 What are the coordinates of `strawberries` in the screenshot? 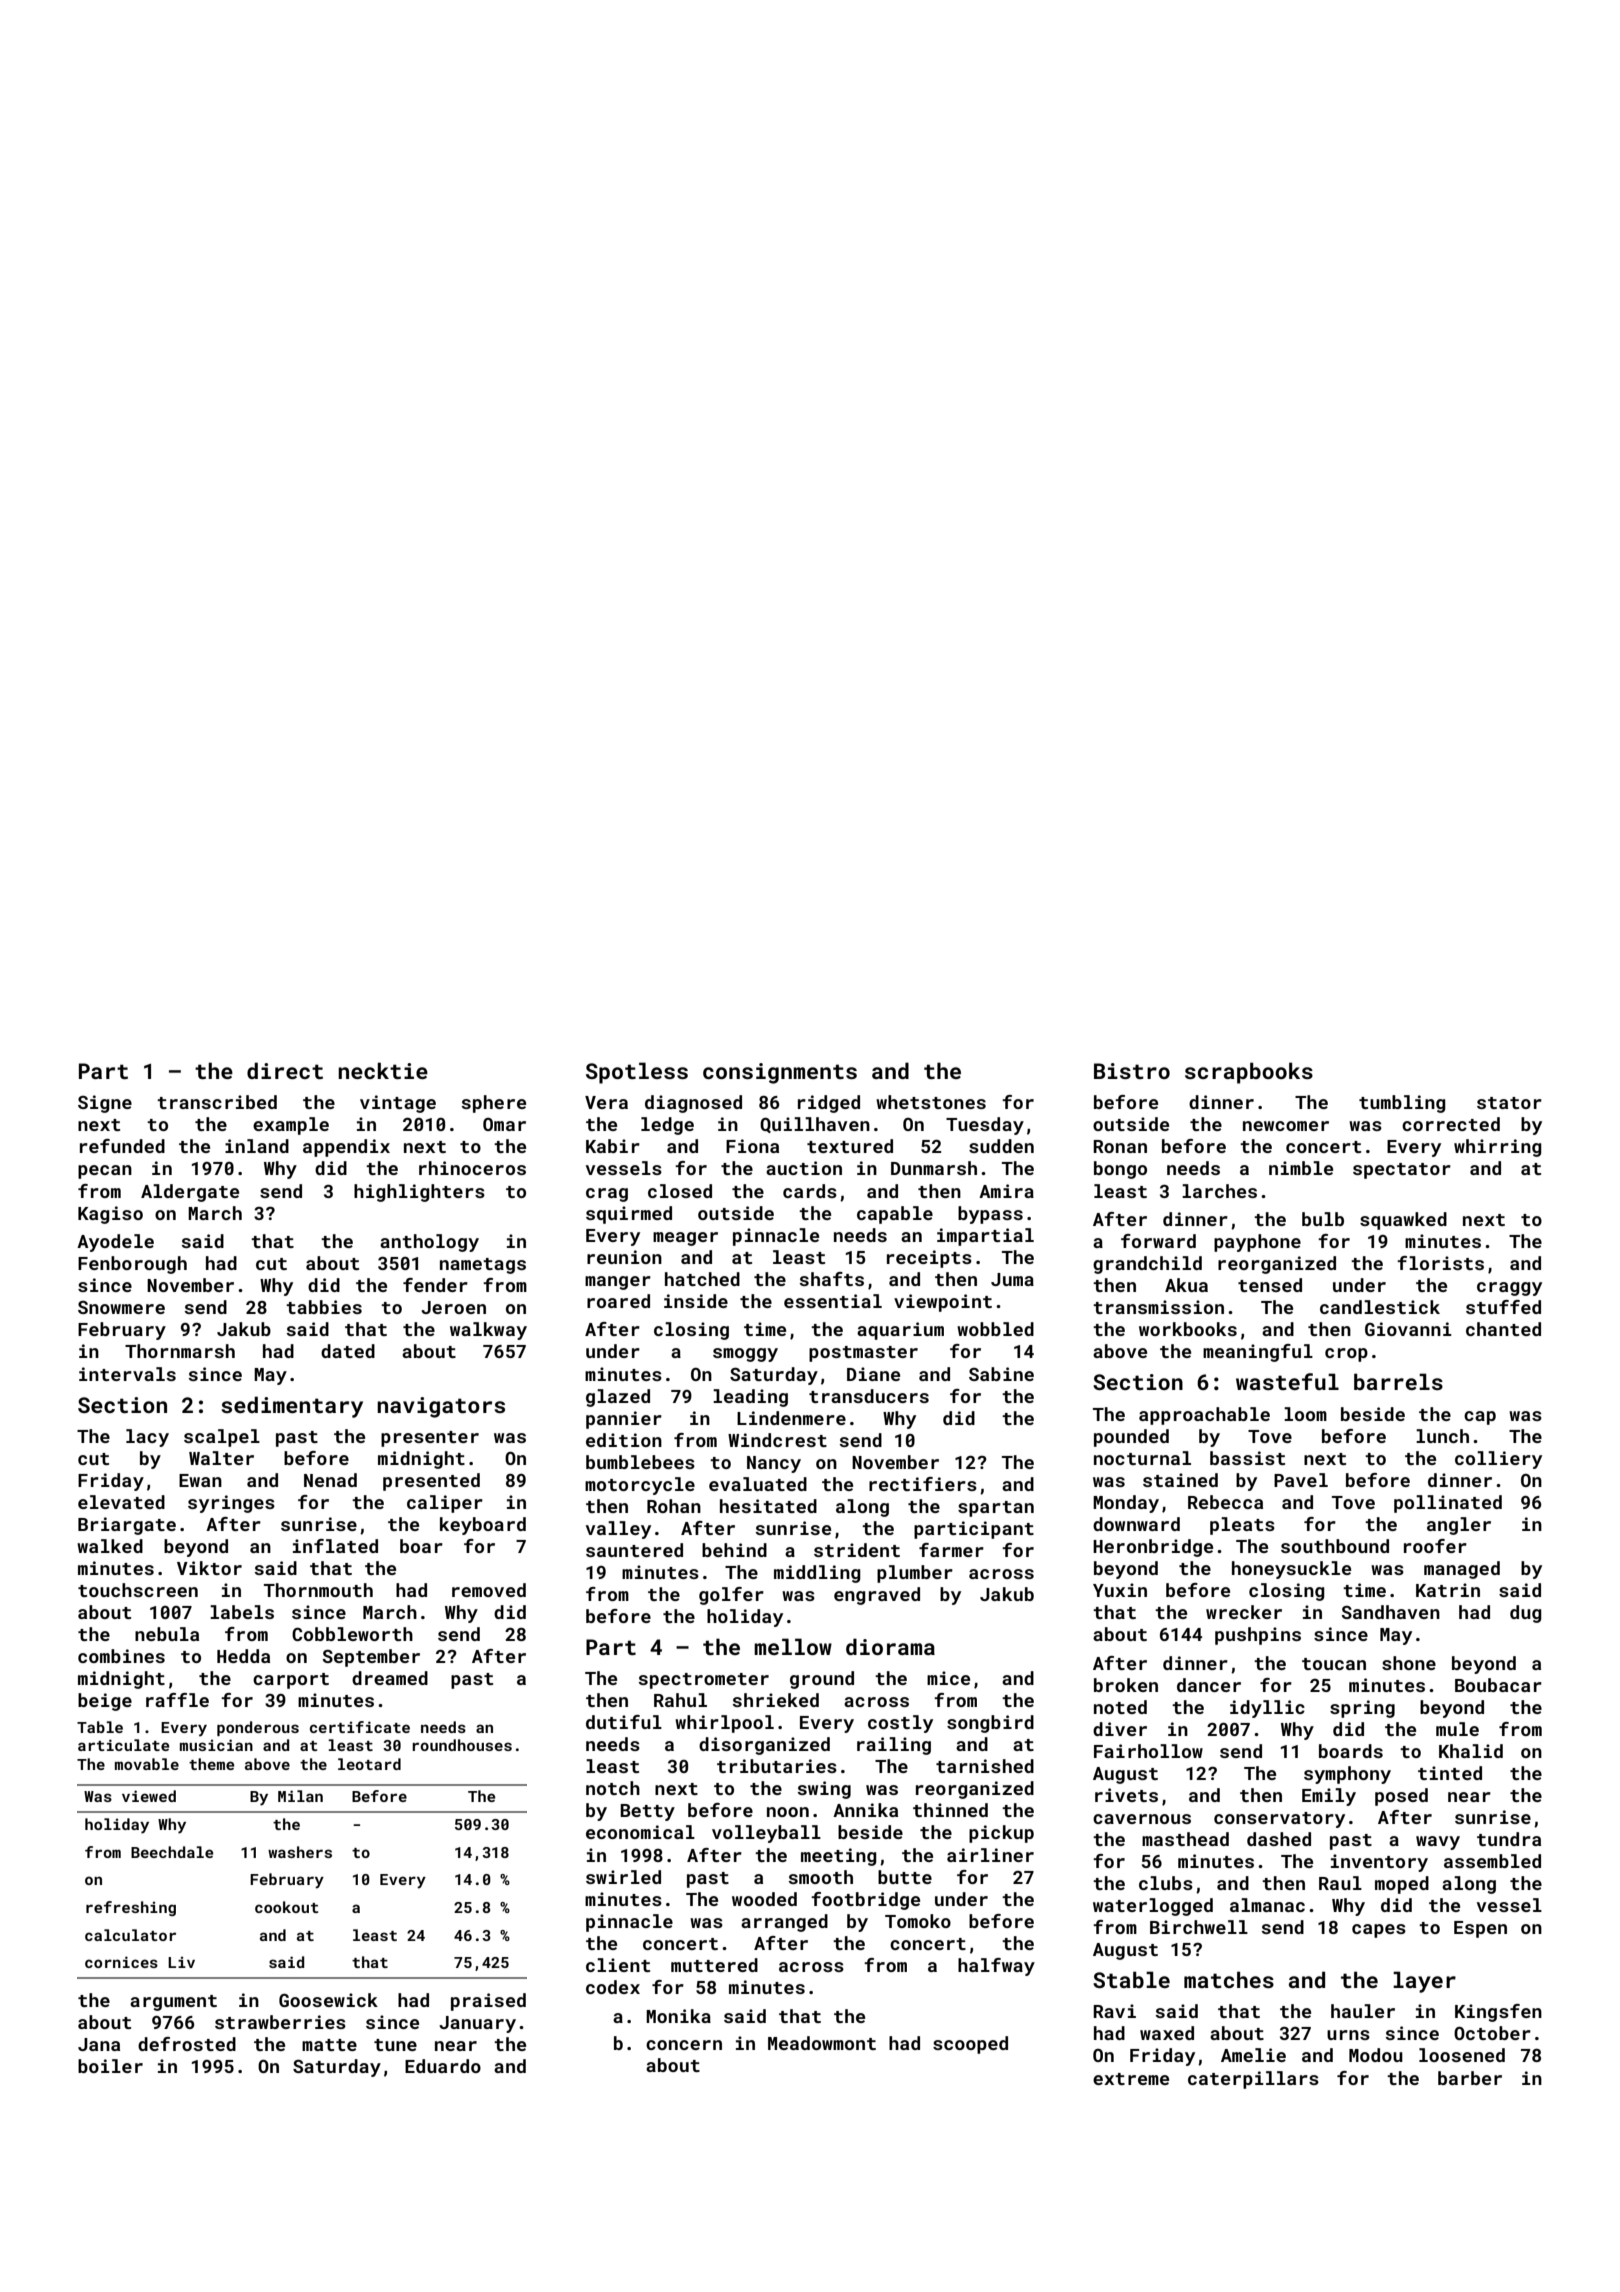 It's located at (280, 2022).
